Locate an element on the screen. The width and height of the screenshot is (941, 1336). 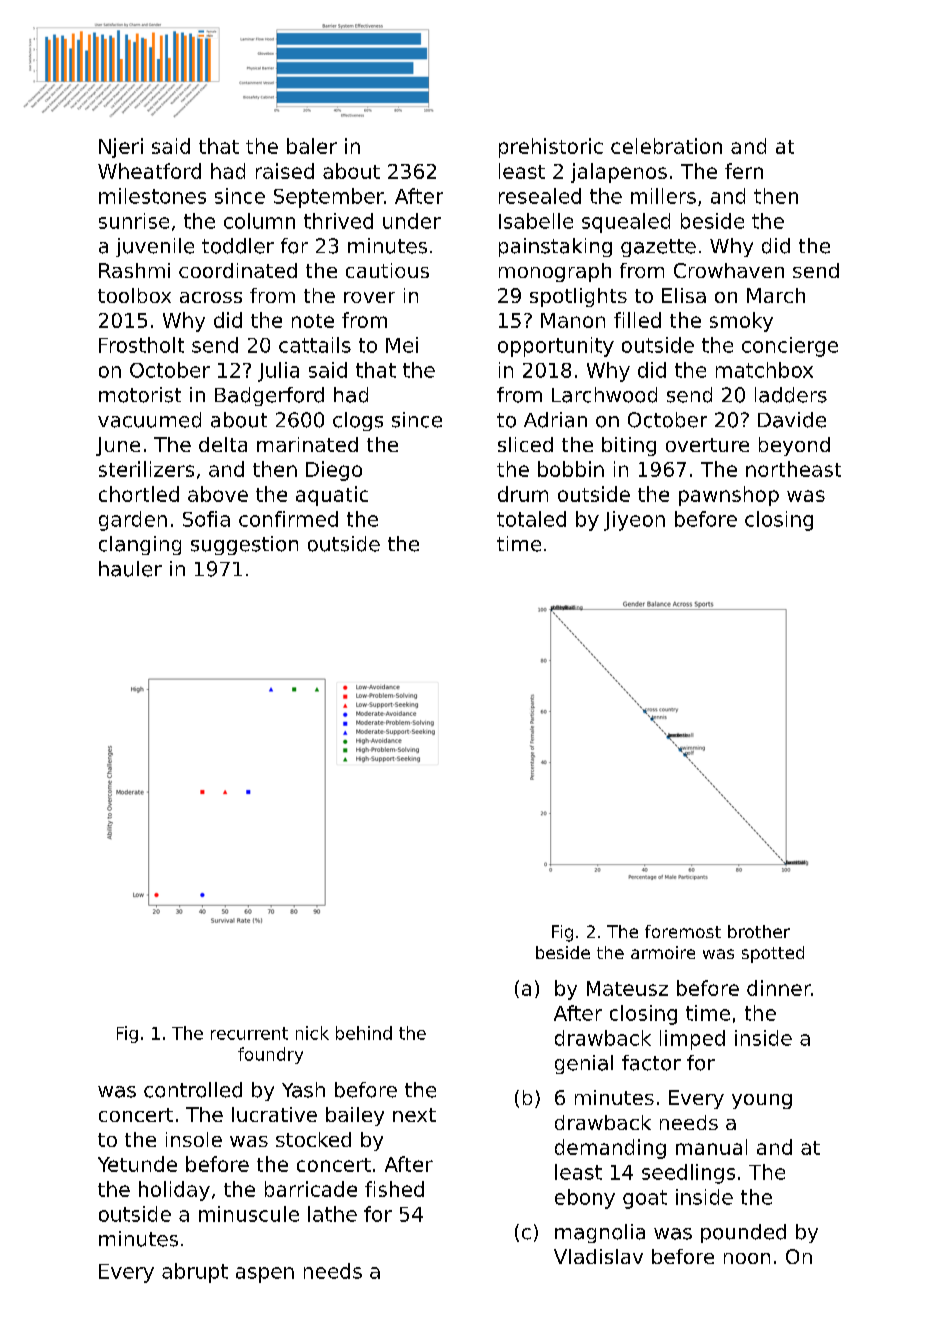
drum is located at coordinates (523, 494).
